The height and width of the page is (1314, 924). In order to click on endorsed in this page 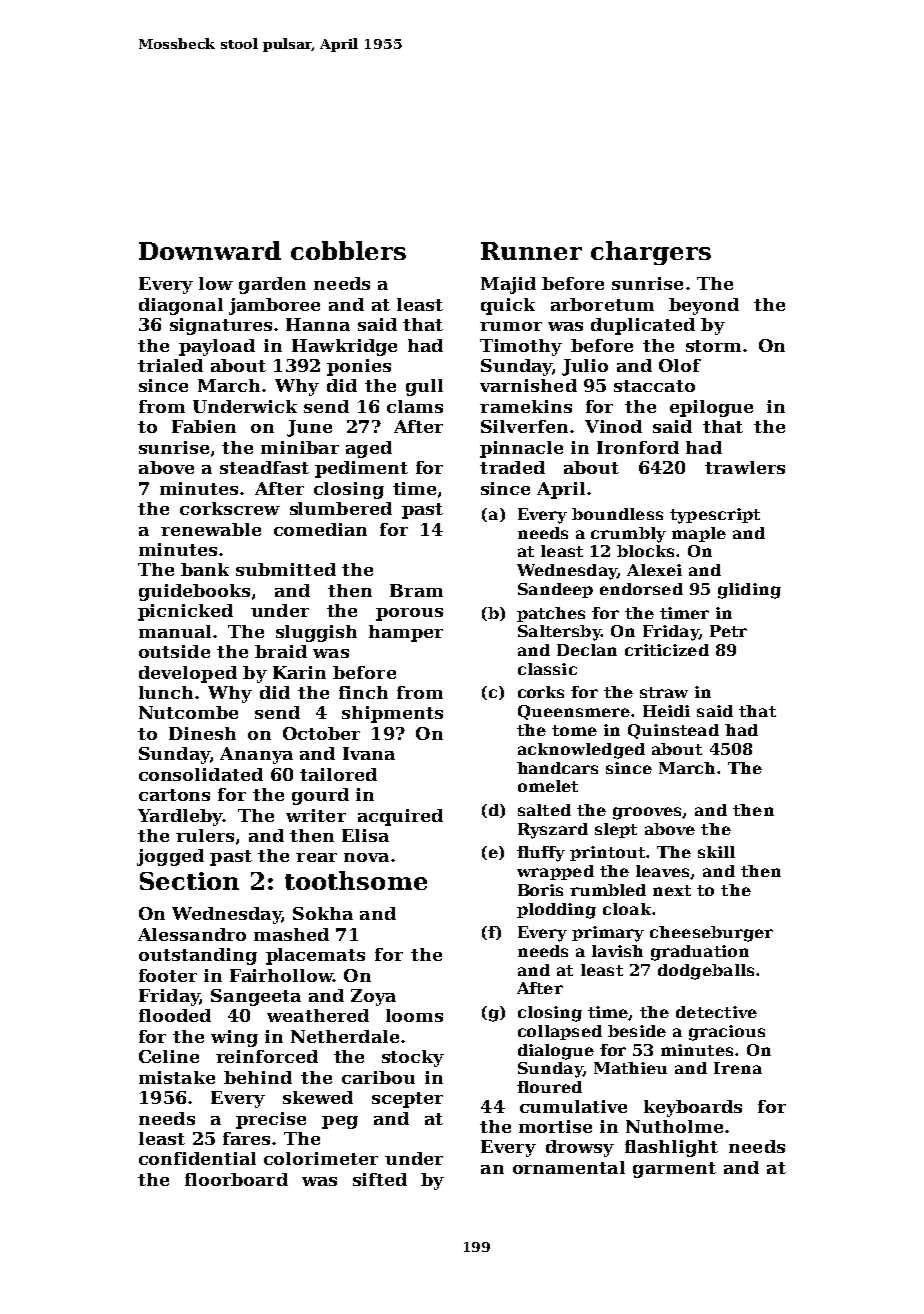, I will do `click(641, 589)`.
